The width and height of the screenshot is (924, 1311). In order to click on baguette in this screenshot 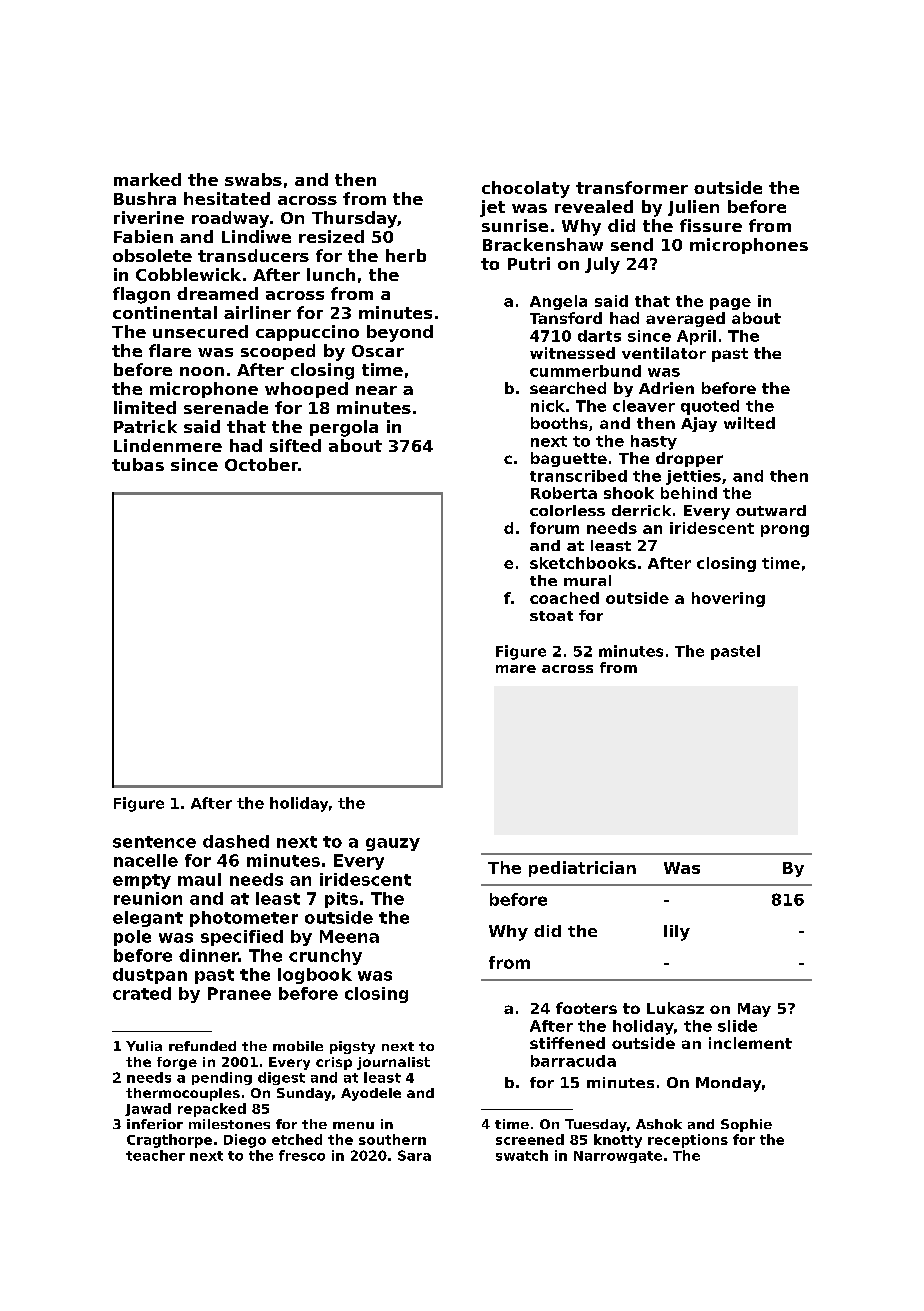, I will do `click(569, 459)`.
